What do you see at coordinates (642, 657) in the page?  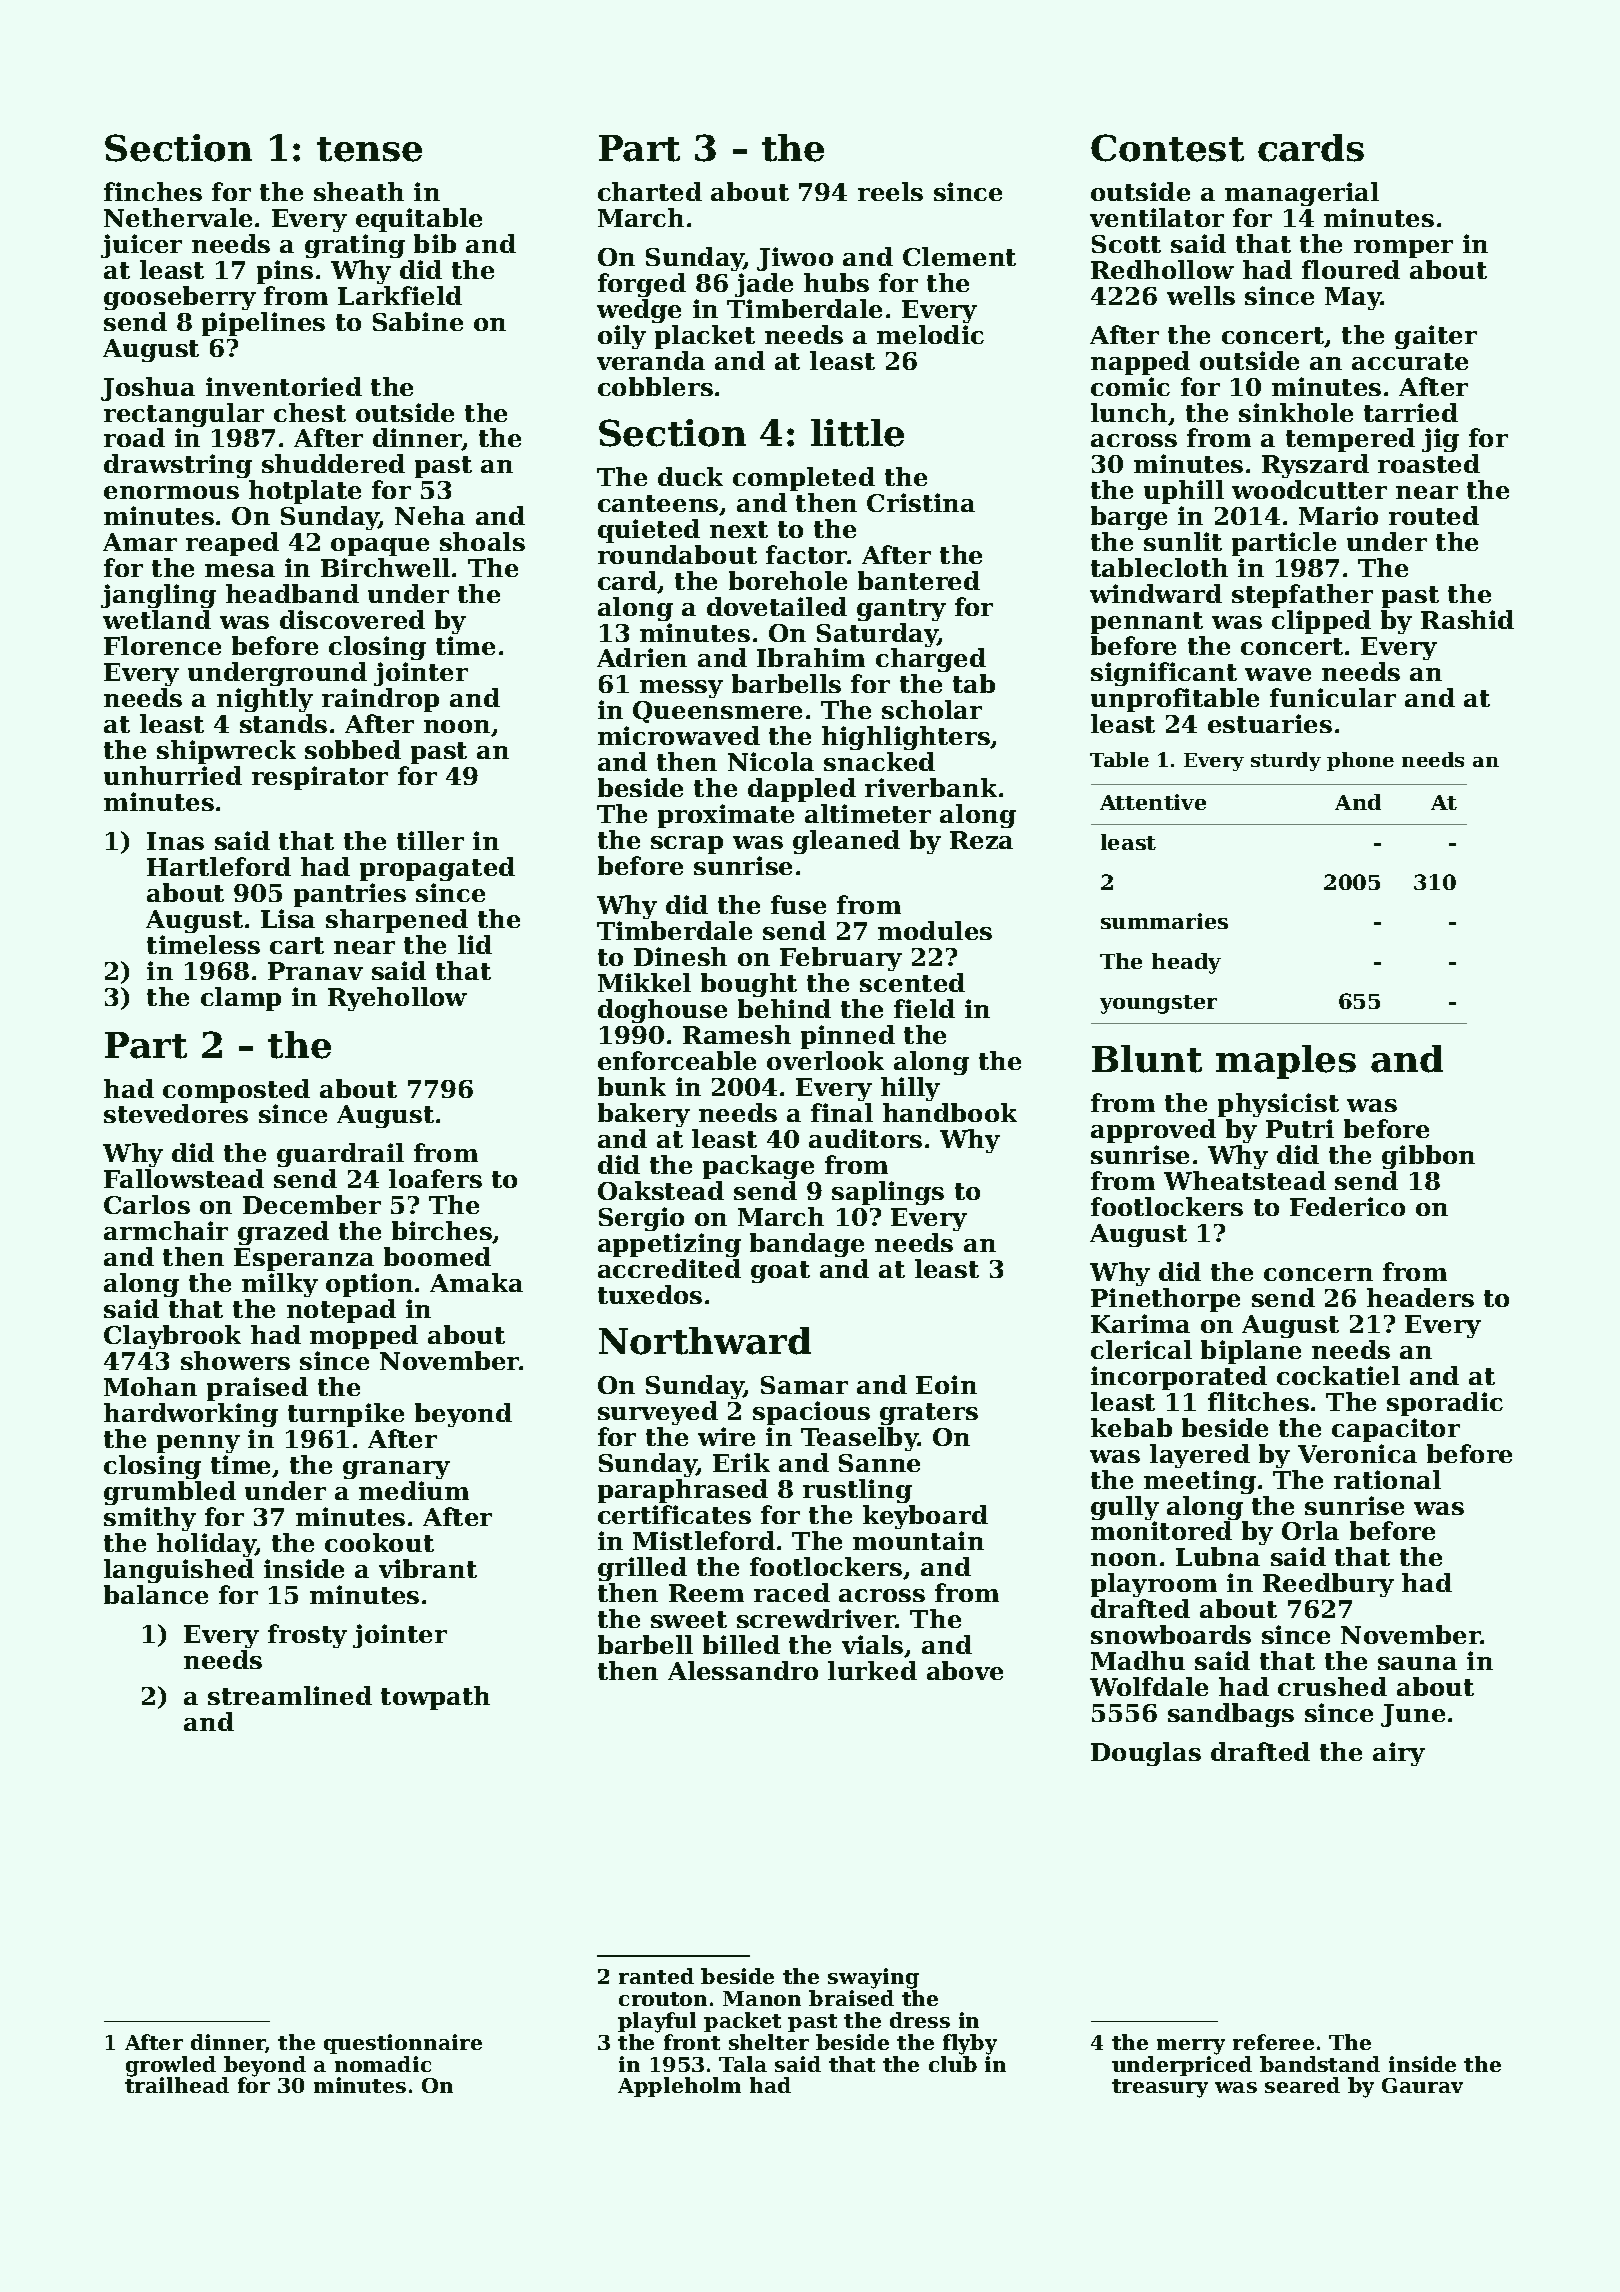 I see `Adrien` at bounding box center [642, 657].
